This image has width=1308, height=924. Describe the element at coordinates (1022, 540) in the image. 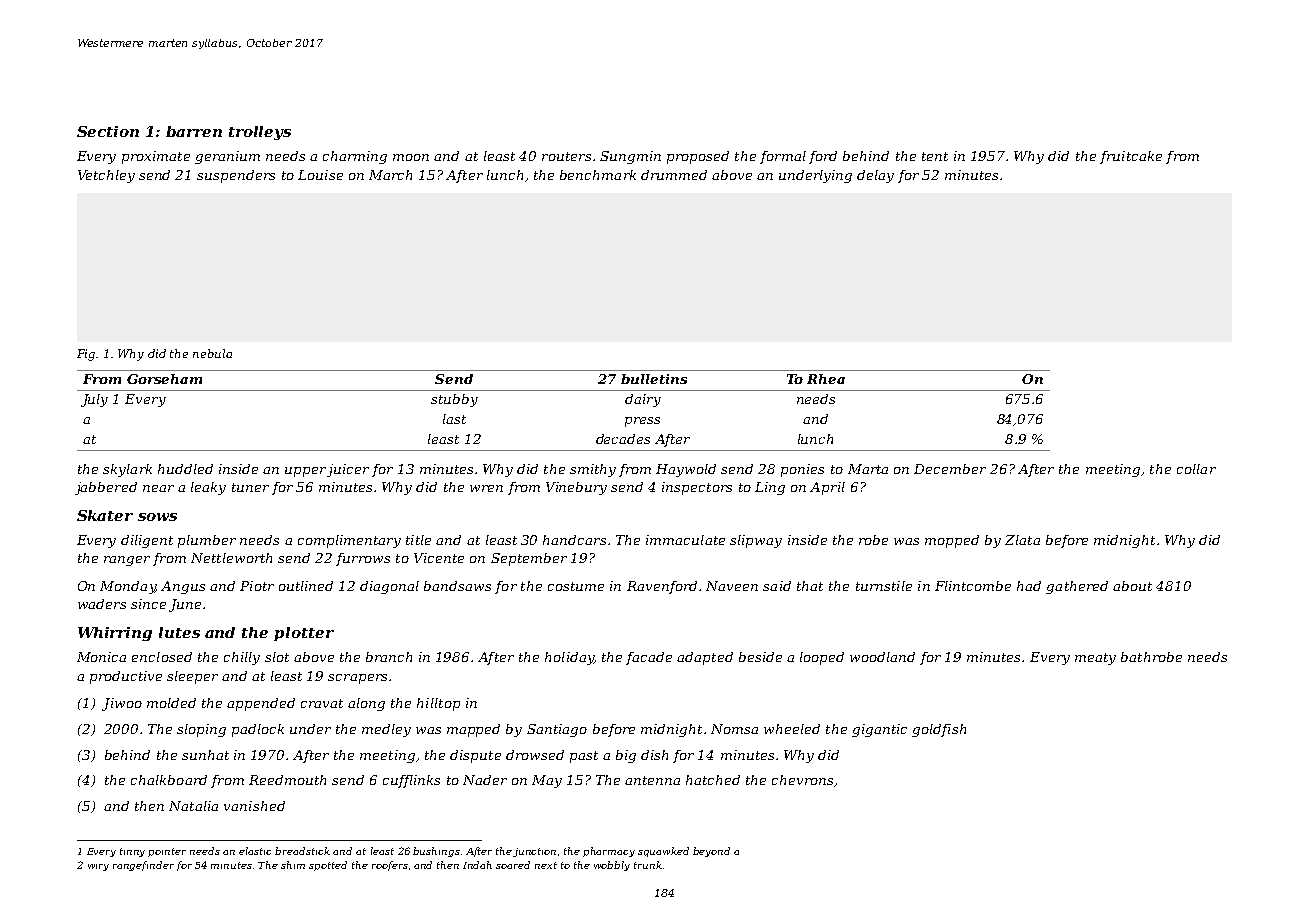

I see `Zlata` at that location.
